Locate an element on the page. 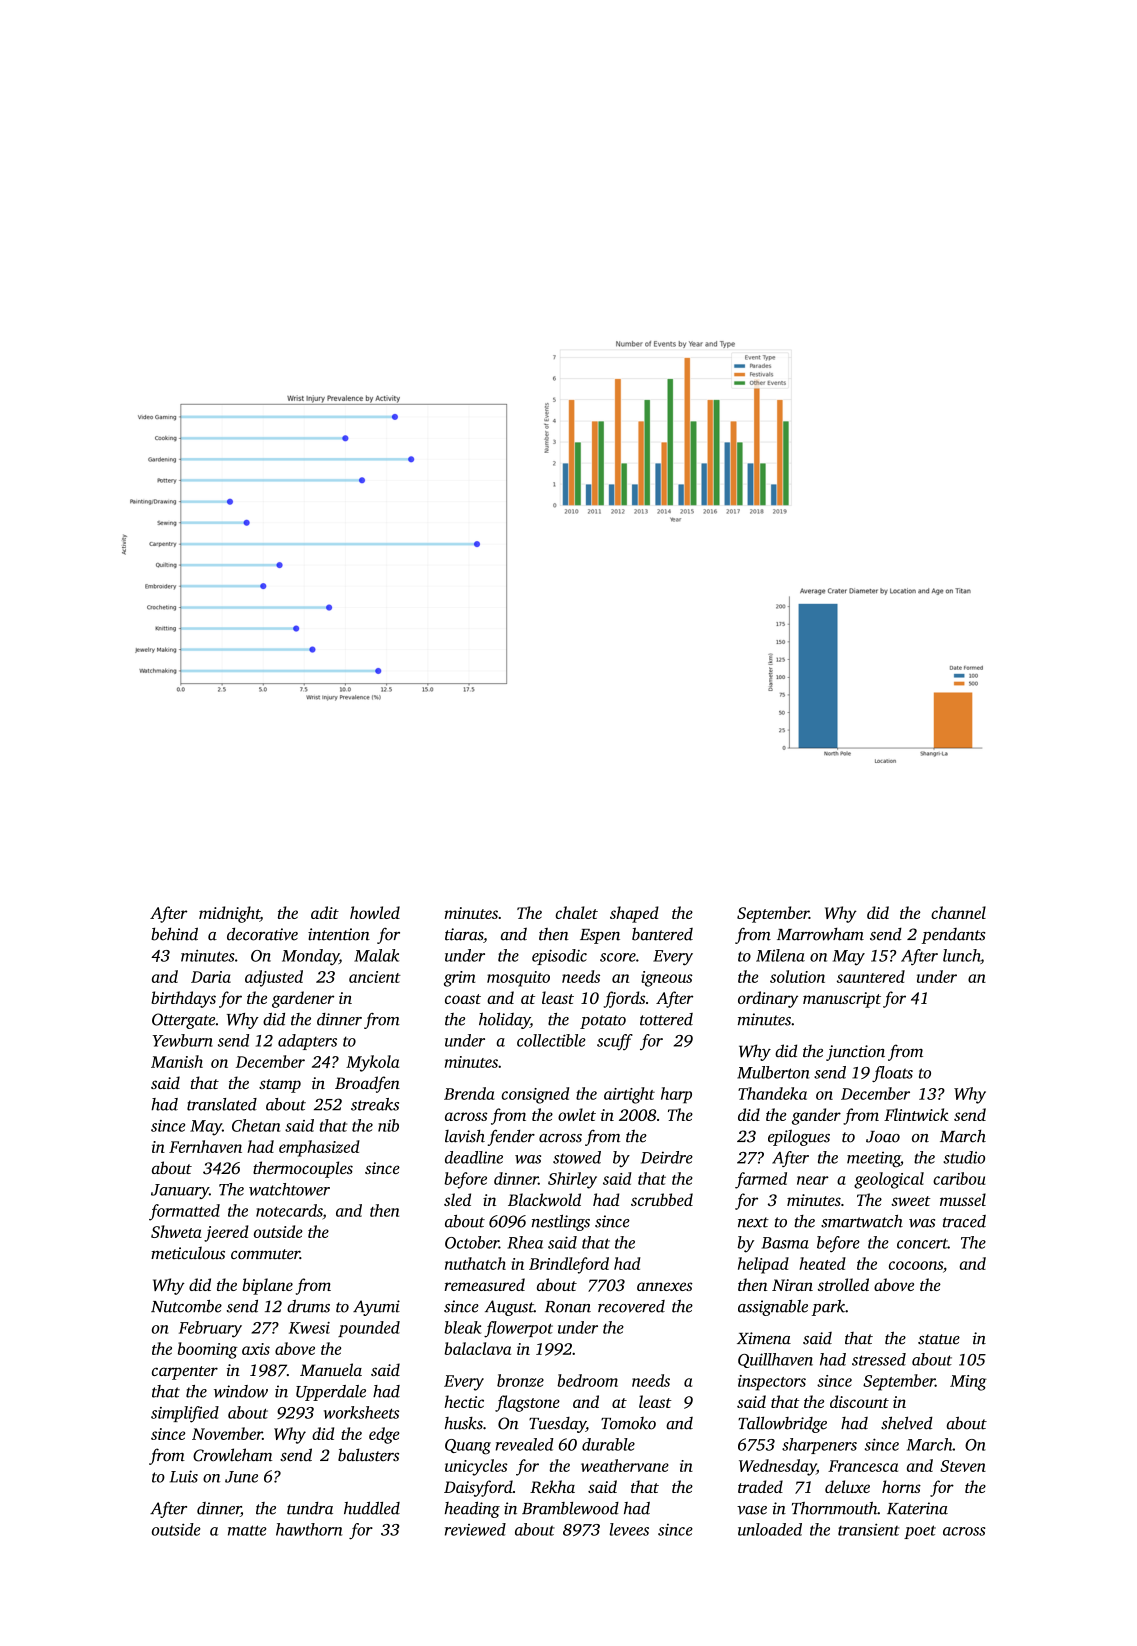 The height and width of the document is (1646, 1137). howled is located at coordinates (375, 912).
